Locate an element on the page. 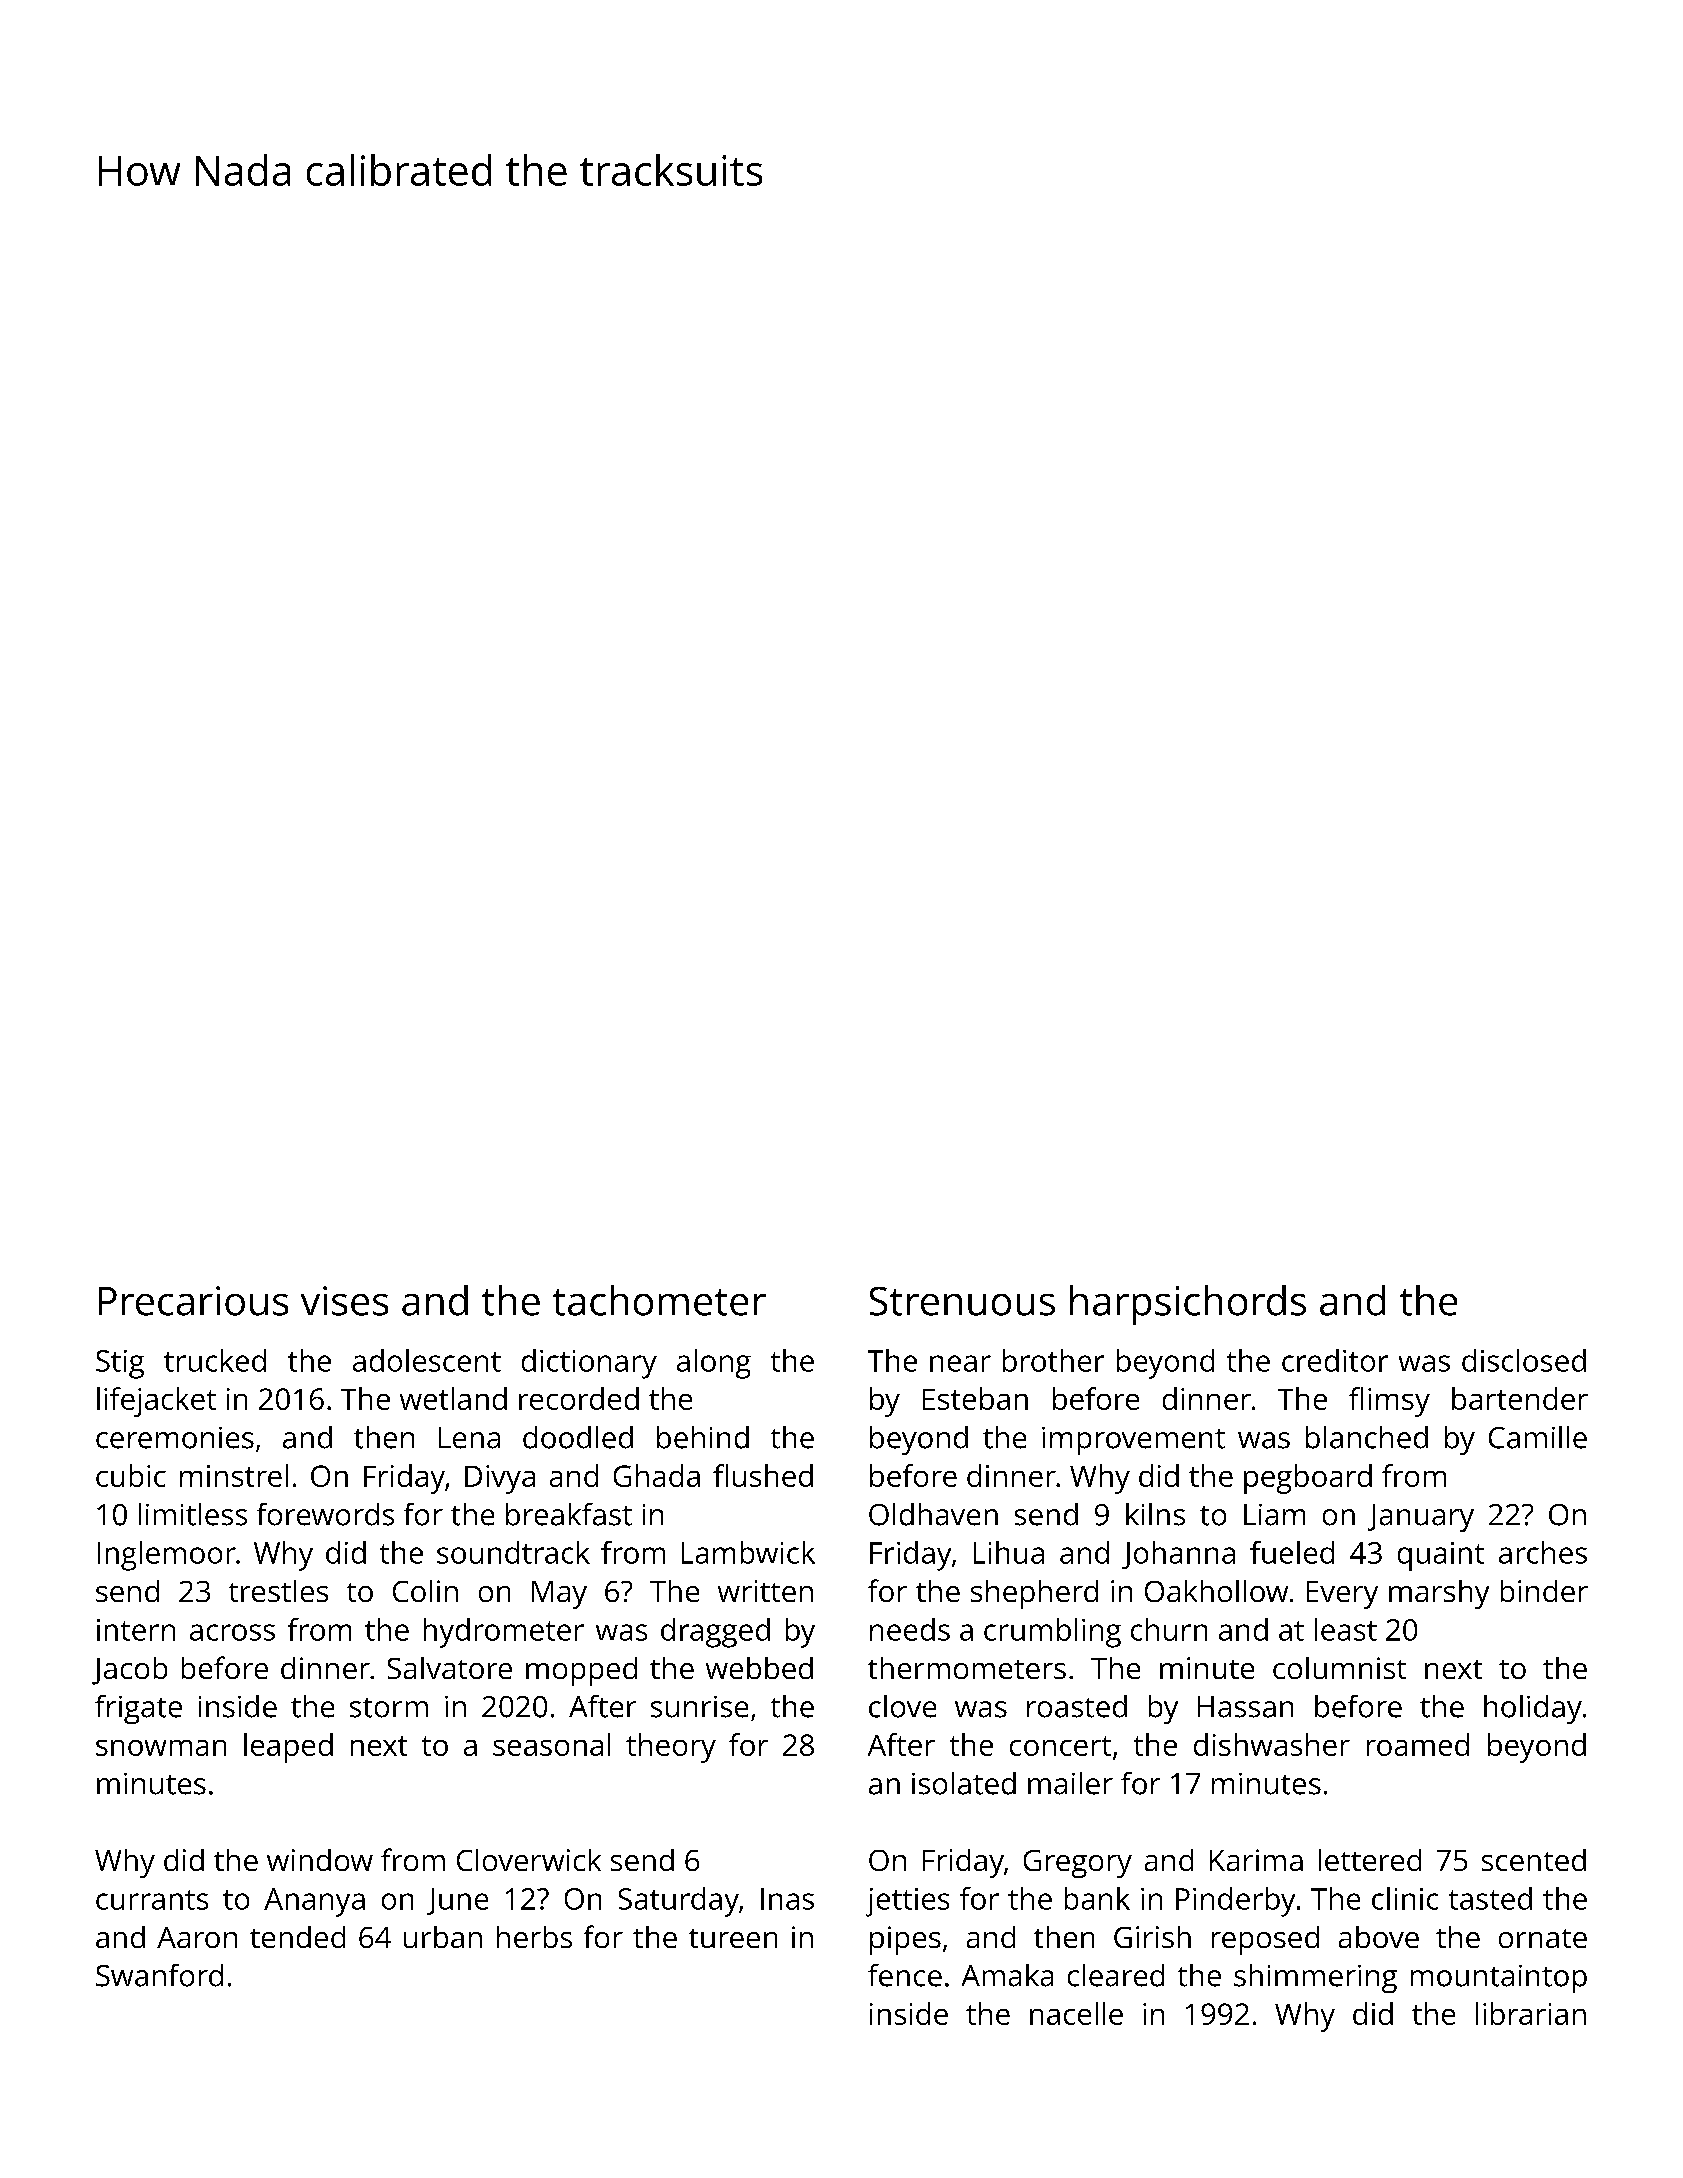  blanched is located at coordinates (1367, 1437).
